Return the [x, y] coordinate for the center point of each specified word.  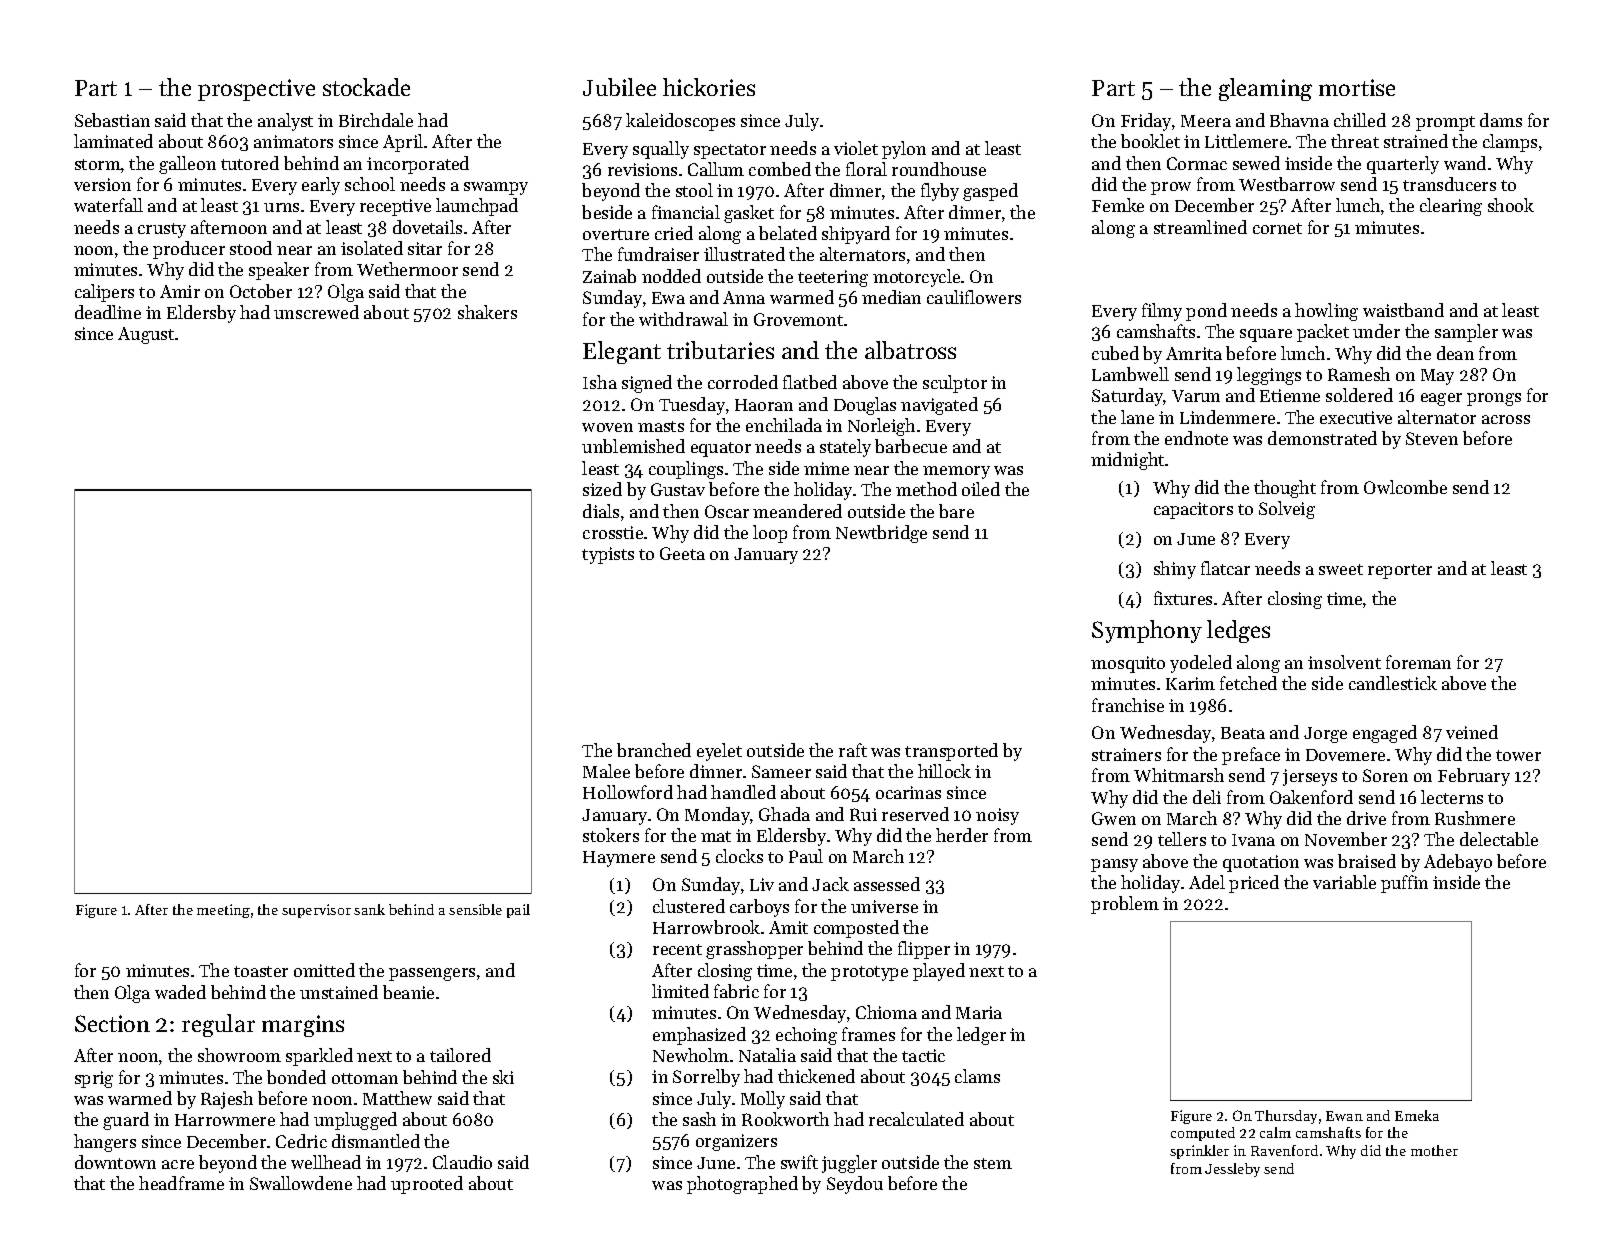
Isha [600, 382]
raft [853, 750]
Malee [606, 771]
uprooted [427, 1185]
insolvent [1344, 662]
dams [1501, 120]
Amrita [1194, 353]
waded [180, 992]
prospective [256, 90]
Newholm [691, 1055]
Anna [744, 297]
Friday [1146, 122]
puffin [1404, 884]
